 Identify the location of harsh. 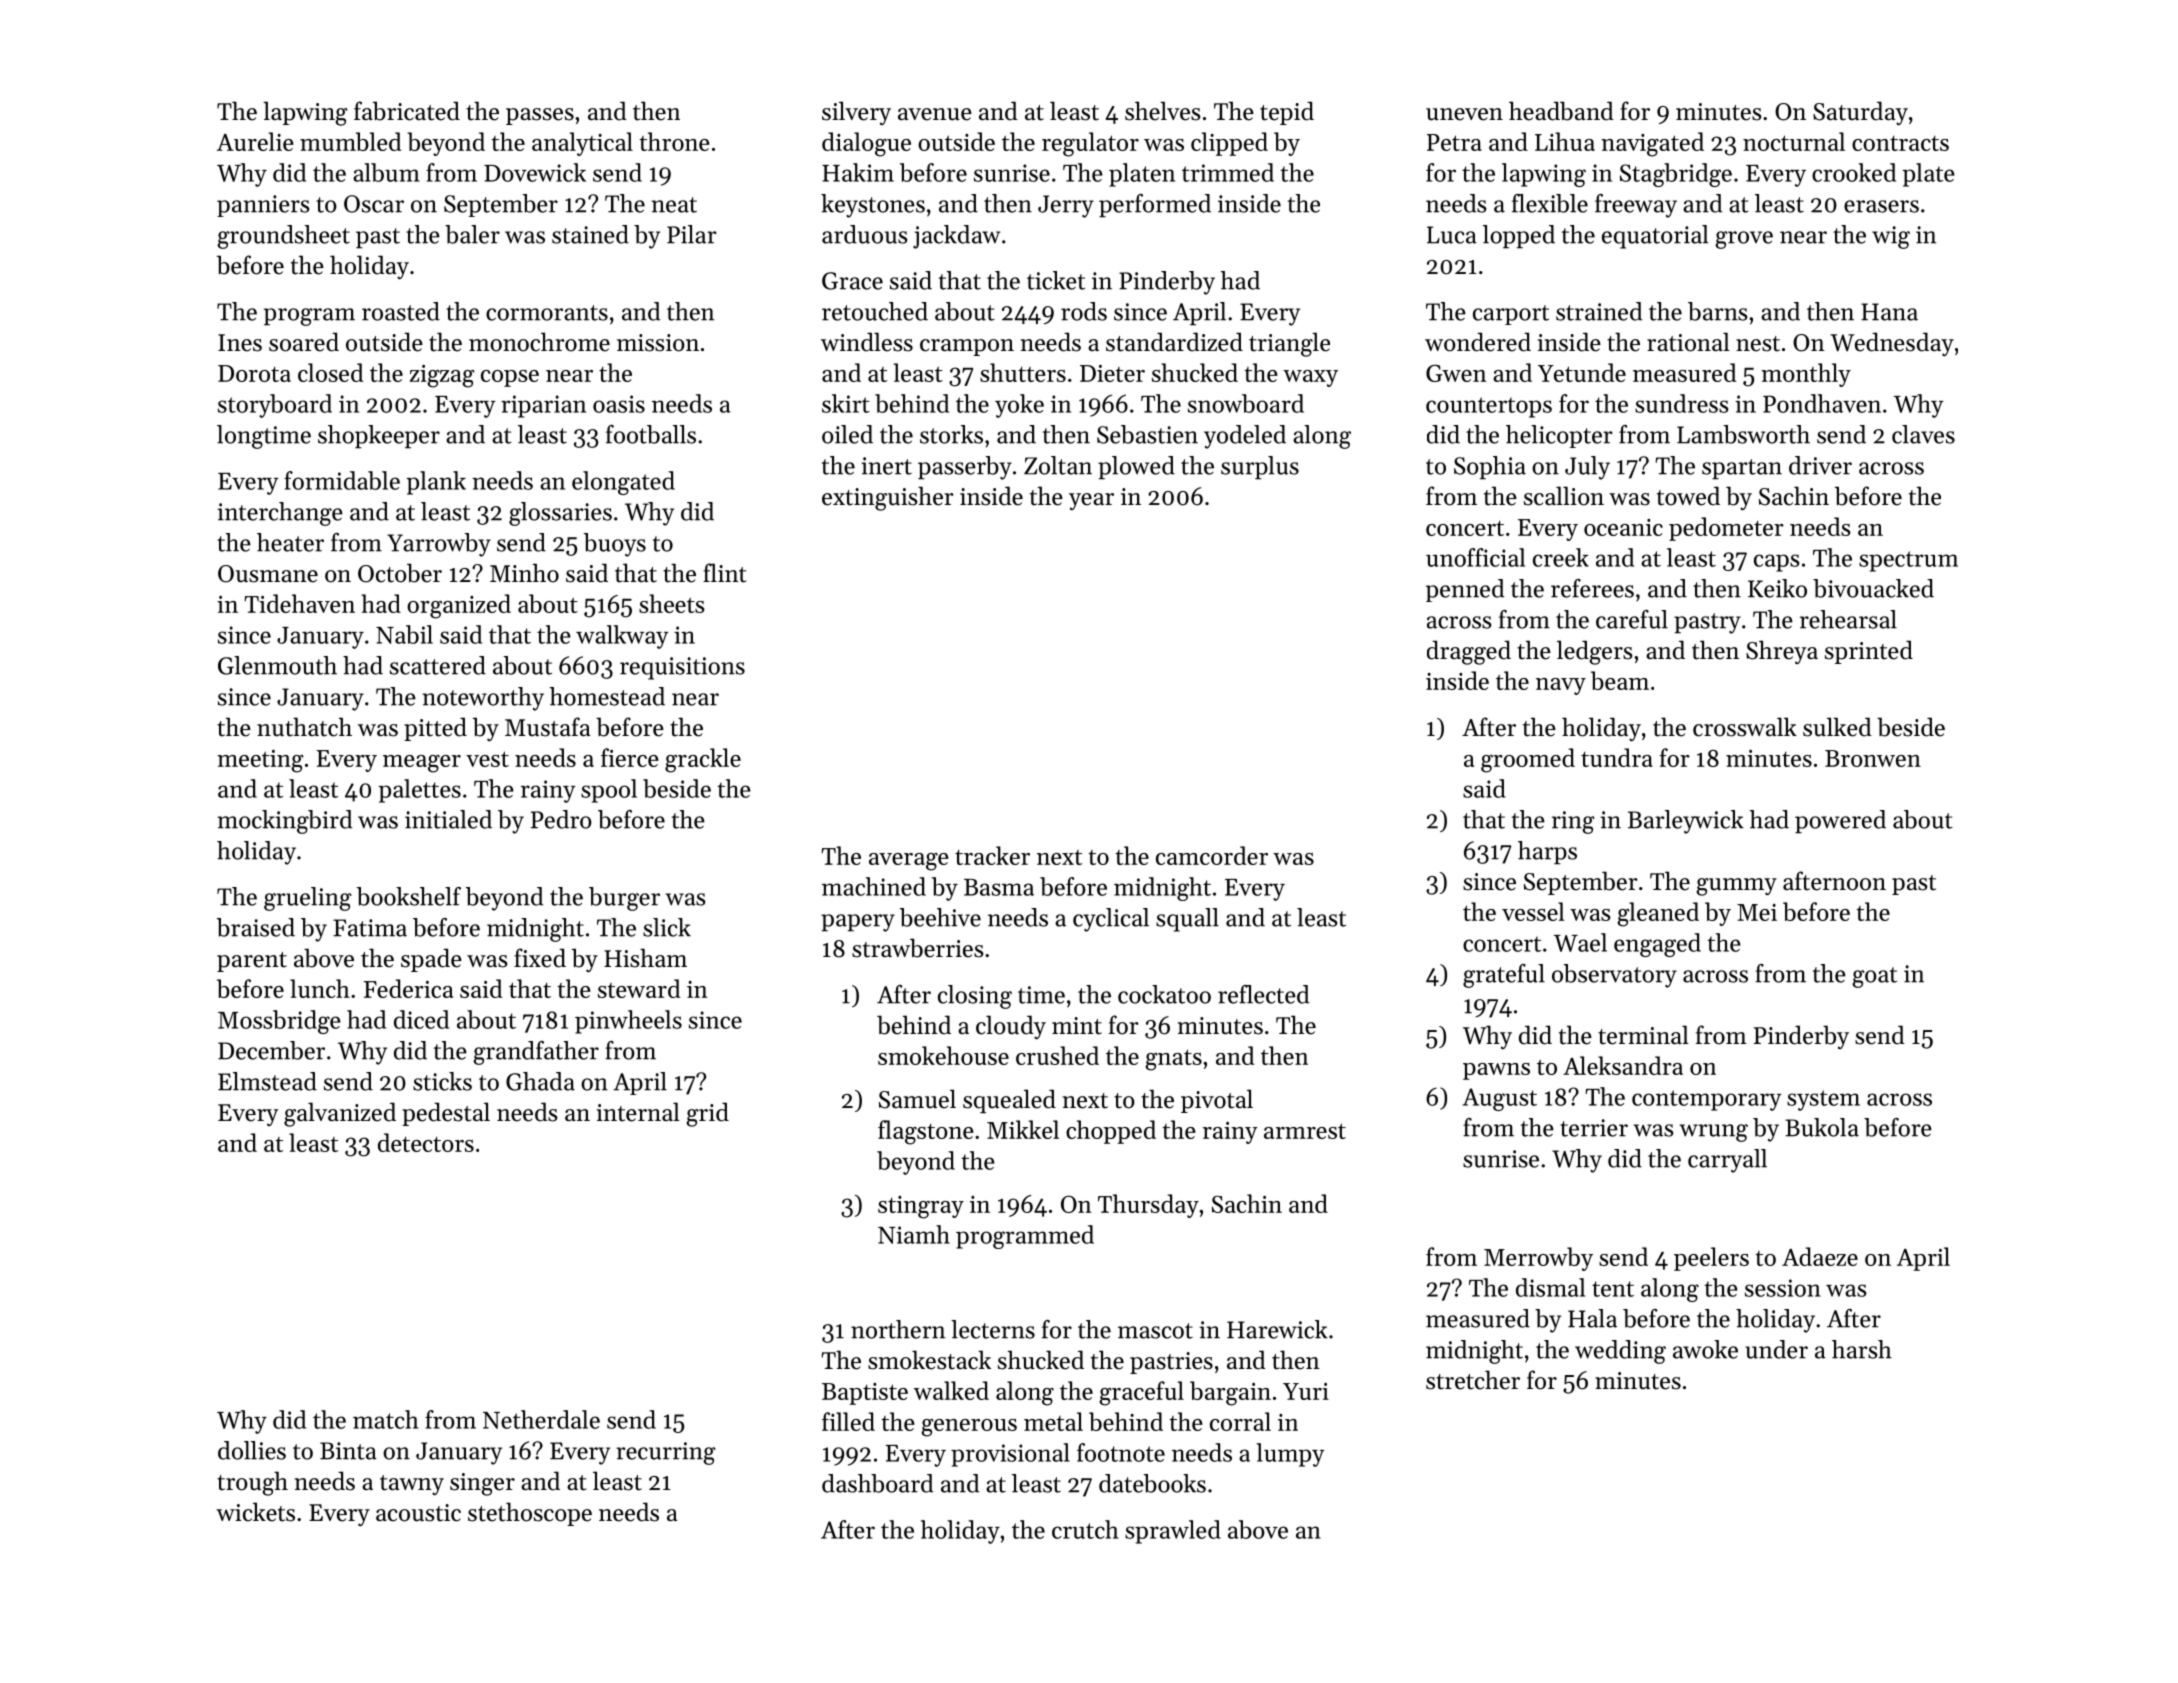
(1862, 1349).
